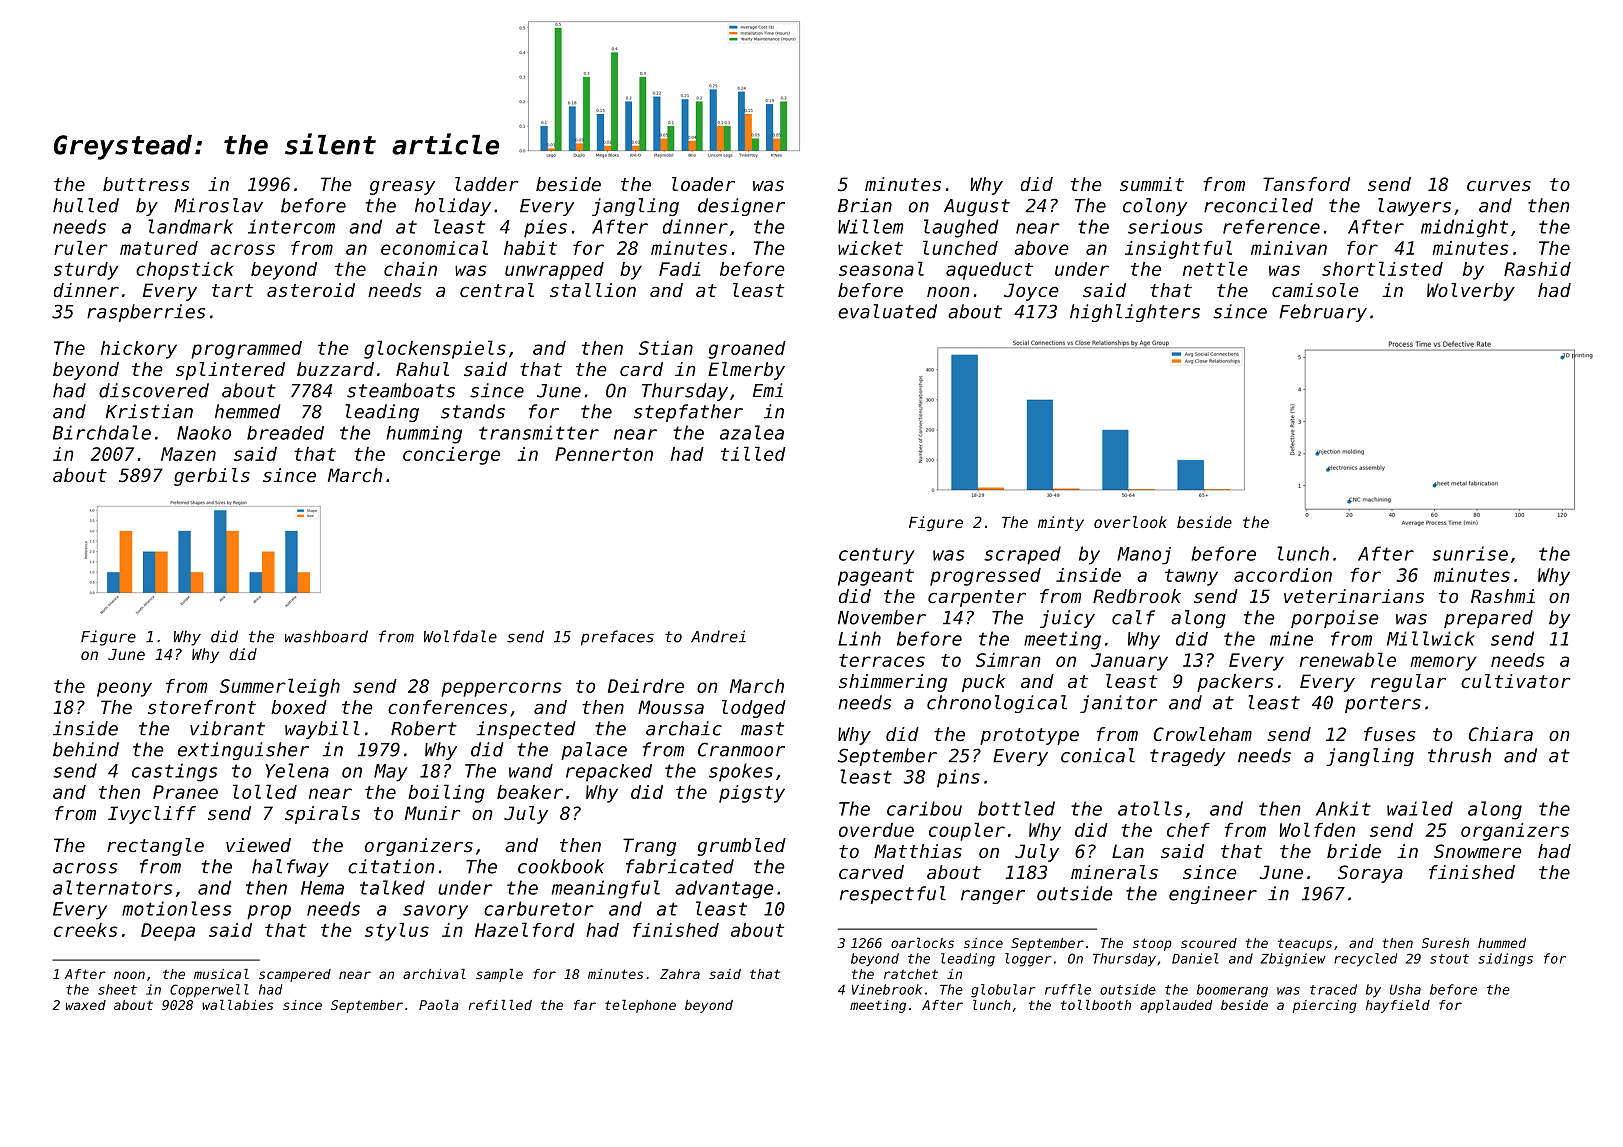 The image size is (1623, 1147). I want to click on gerbils, so click(212, 477).
